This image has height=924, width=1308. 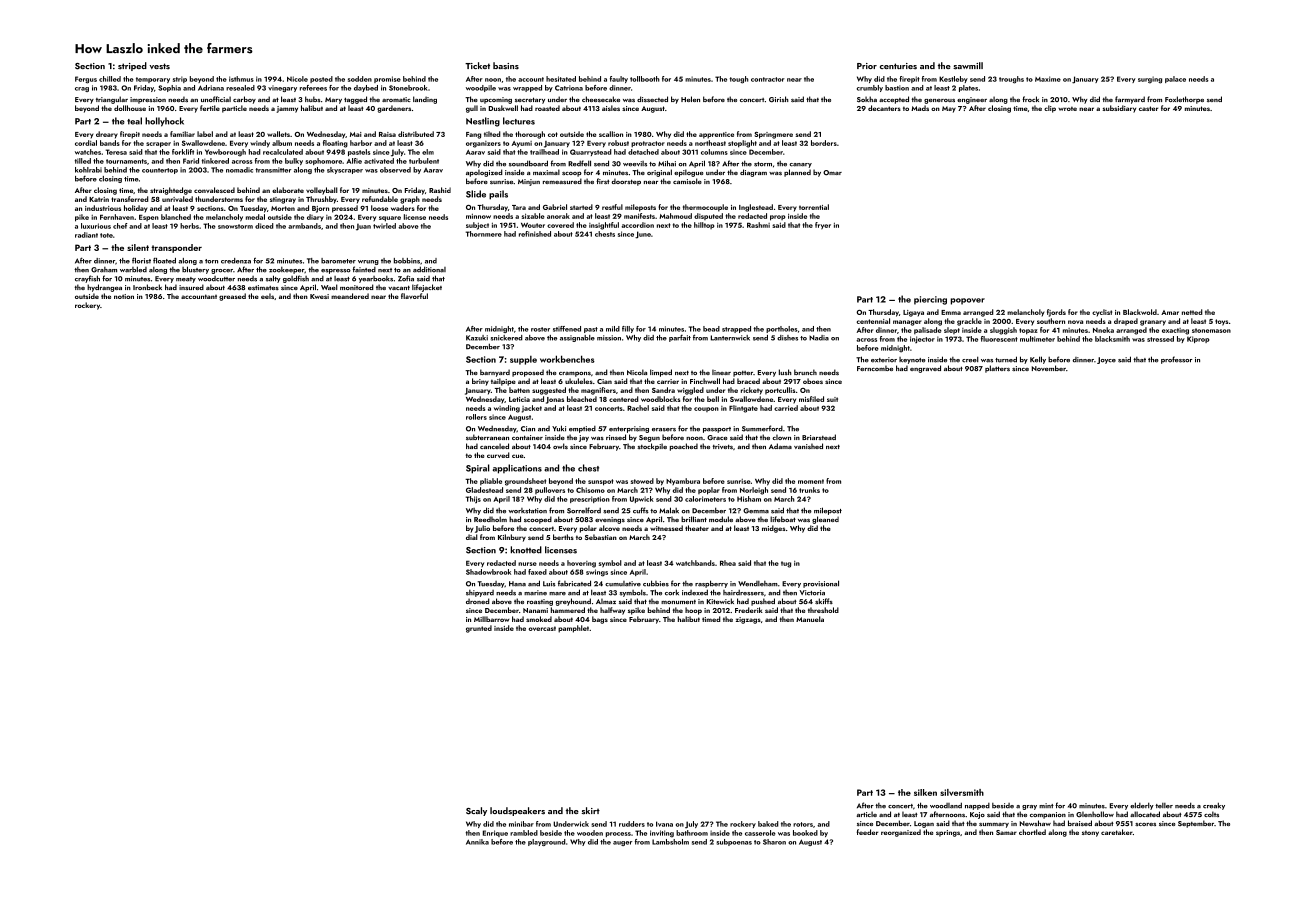 I want to click on auger, so click(x=622, y=843).
